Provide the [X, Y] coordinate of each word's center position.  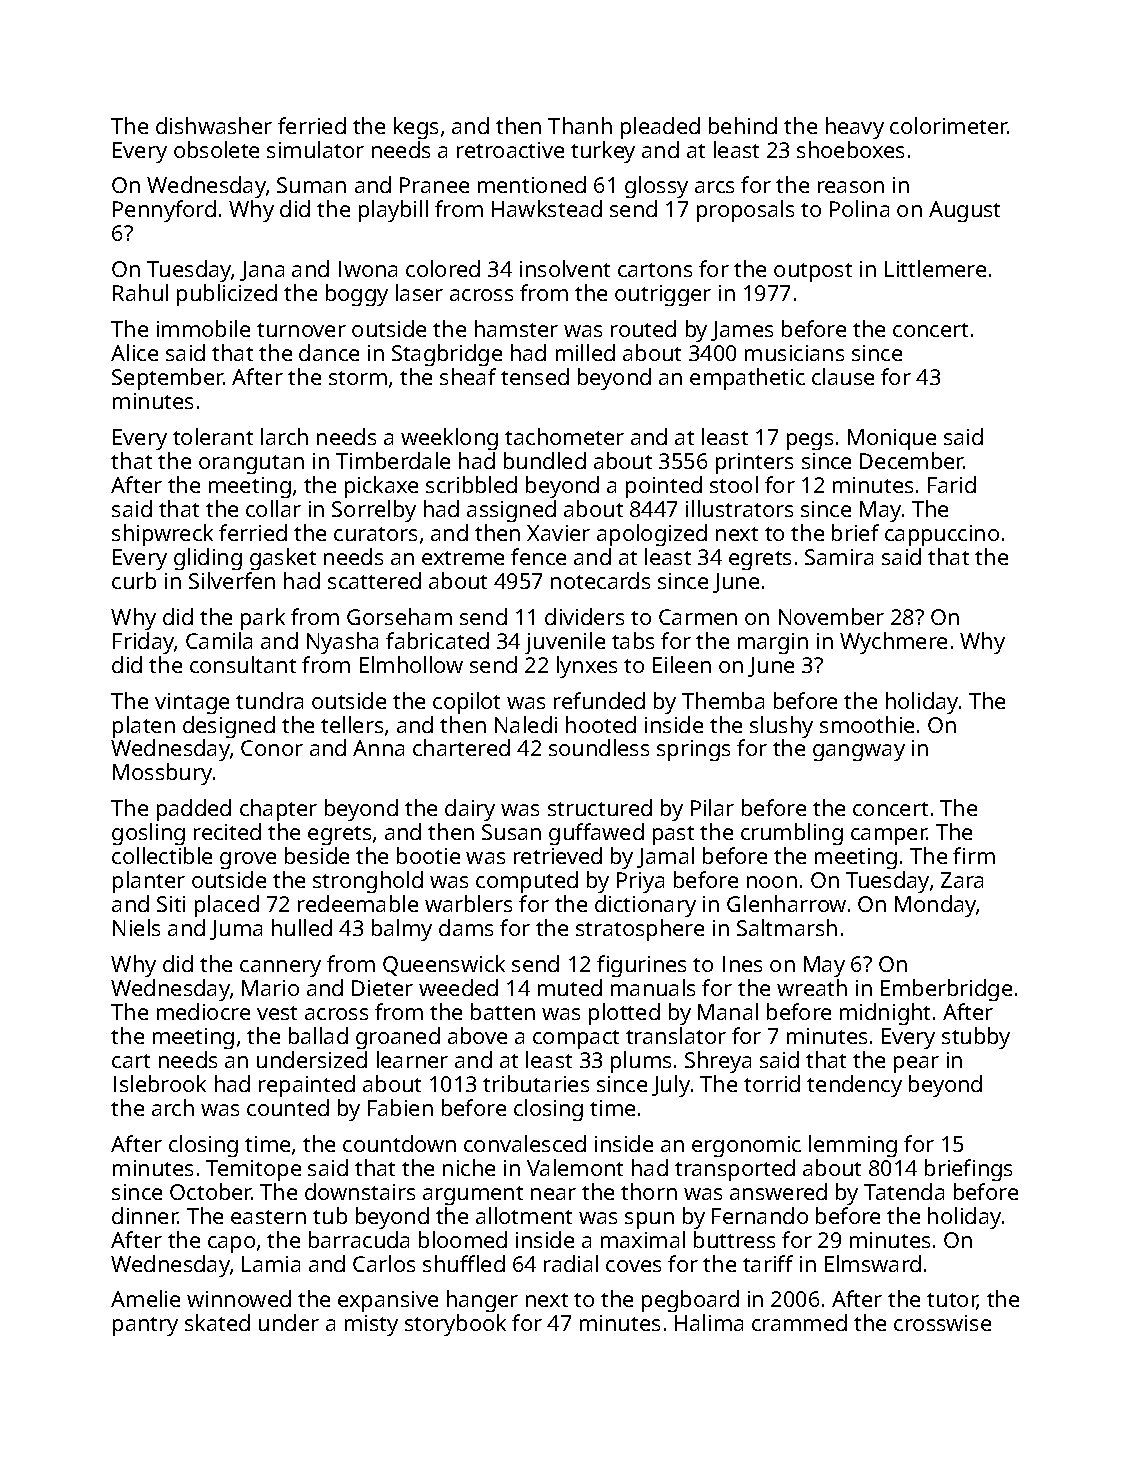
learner [412, 1059]
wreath [812, 987]
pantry [145, 1326]
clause [843, 376]
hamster [516, 328]
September [167, 379]
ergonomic [746, 1146]
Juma [236, 930]
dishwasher [214, 125]
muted [570, 987]
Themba [723, 700]
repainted [307, 1086]
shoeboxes [850, 149]
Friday [143, 643]
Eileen [682, 664]
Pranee [434, 185]
